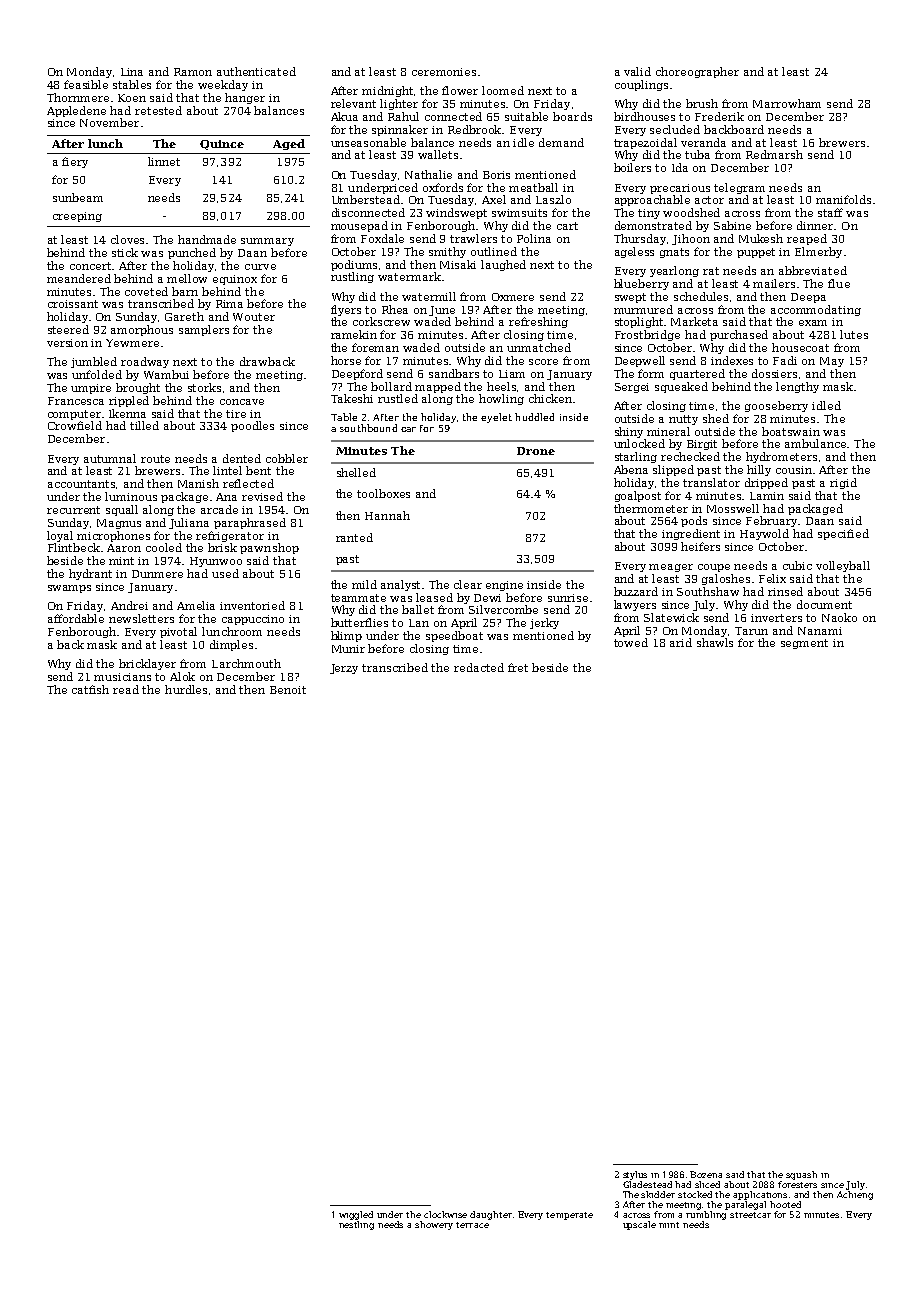  I want to click on nestling, so click(356, 1225).
